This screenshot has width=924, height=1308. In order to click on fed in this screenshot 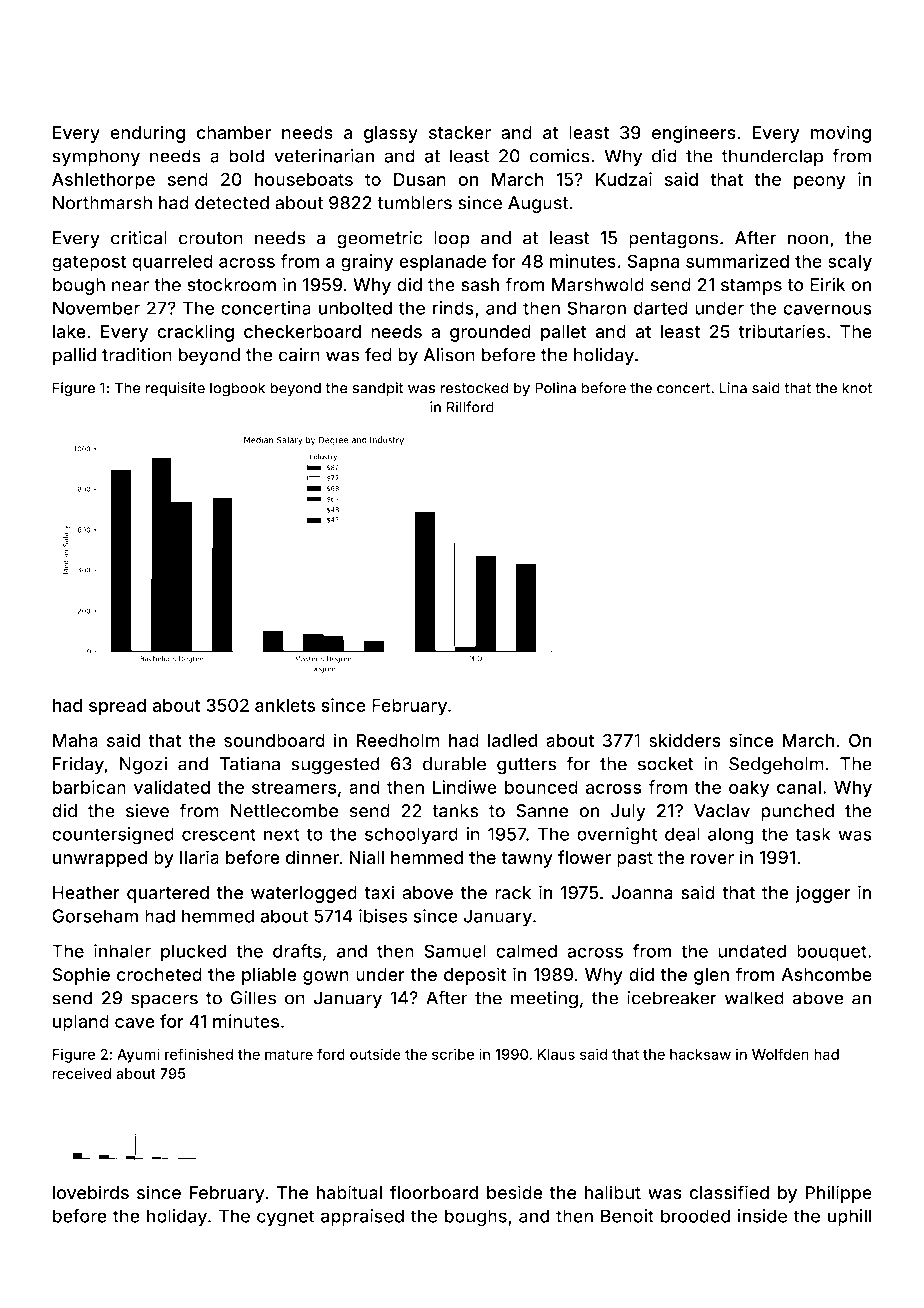, I will do `click(378, 354)`.
